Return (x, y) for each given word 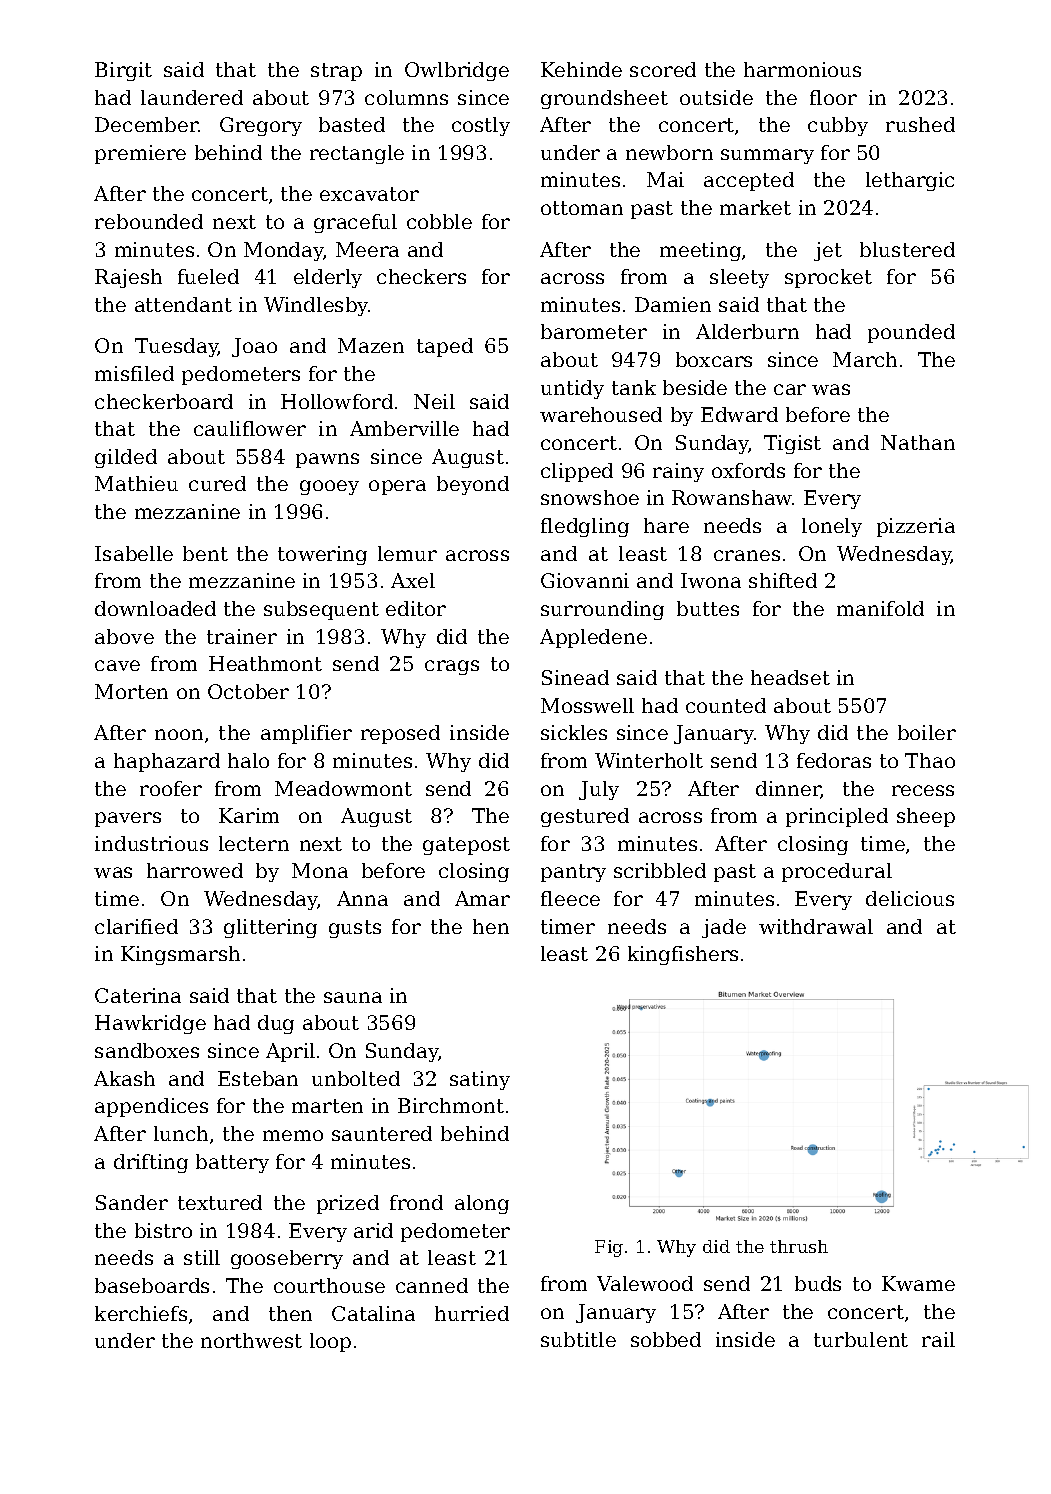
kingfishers (683, 955)
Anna (362, 898)
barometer (594, 331)
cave (117, 665)
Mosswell (587, 705)
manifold (880, 608)
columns (406, 97)
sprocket (828, 278)
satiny (480, 1080)
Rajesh (128, 278)
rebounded (149, 221)
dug (276, 1024)
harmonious (802, 69)
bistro (163, 1230)
